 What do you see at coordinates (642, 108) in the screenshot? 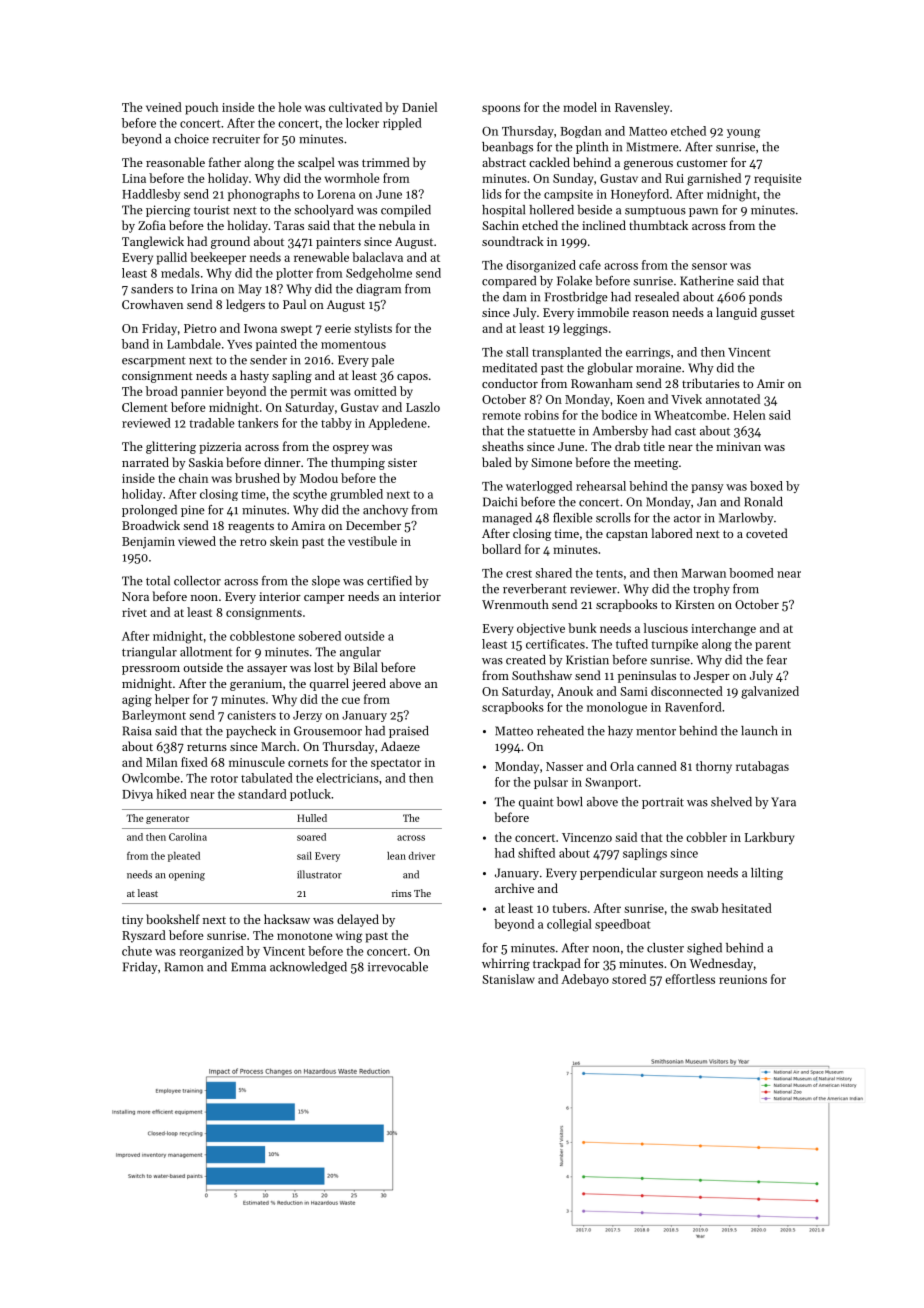
I see `Ravensley` at bounding box center [642, 108].
